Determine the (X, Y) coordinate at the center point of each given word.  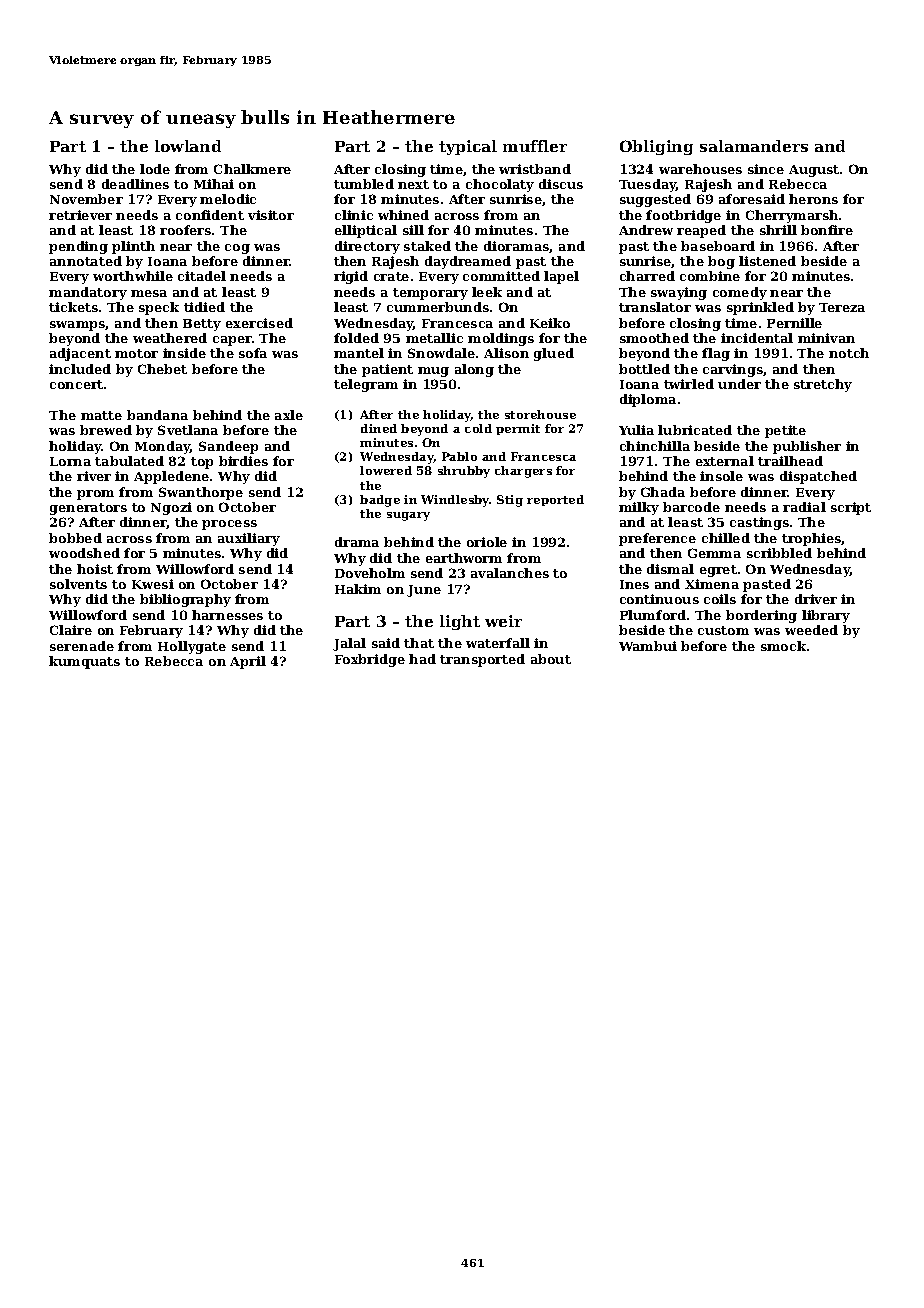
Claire (71, 630)
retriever (80, 215)
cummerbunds (438, 307)
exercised (259, 323)
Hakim (358, 589)
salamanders (754, 146)
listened (767, 261)
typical (468, 147)
